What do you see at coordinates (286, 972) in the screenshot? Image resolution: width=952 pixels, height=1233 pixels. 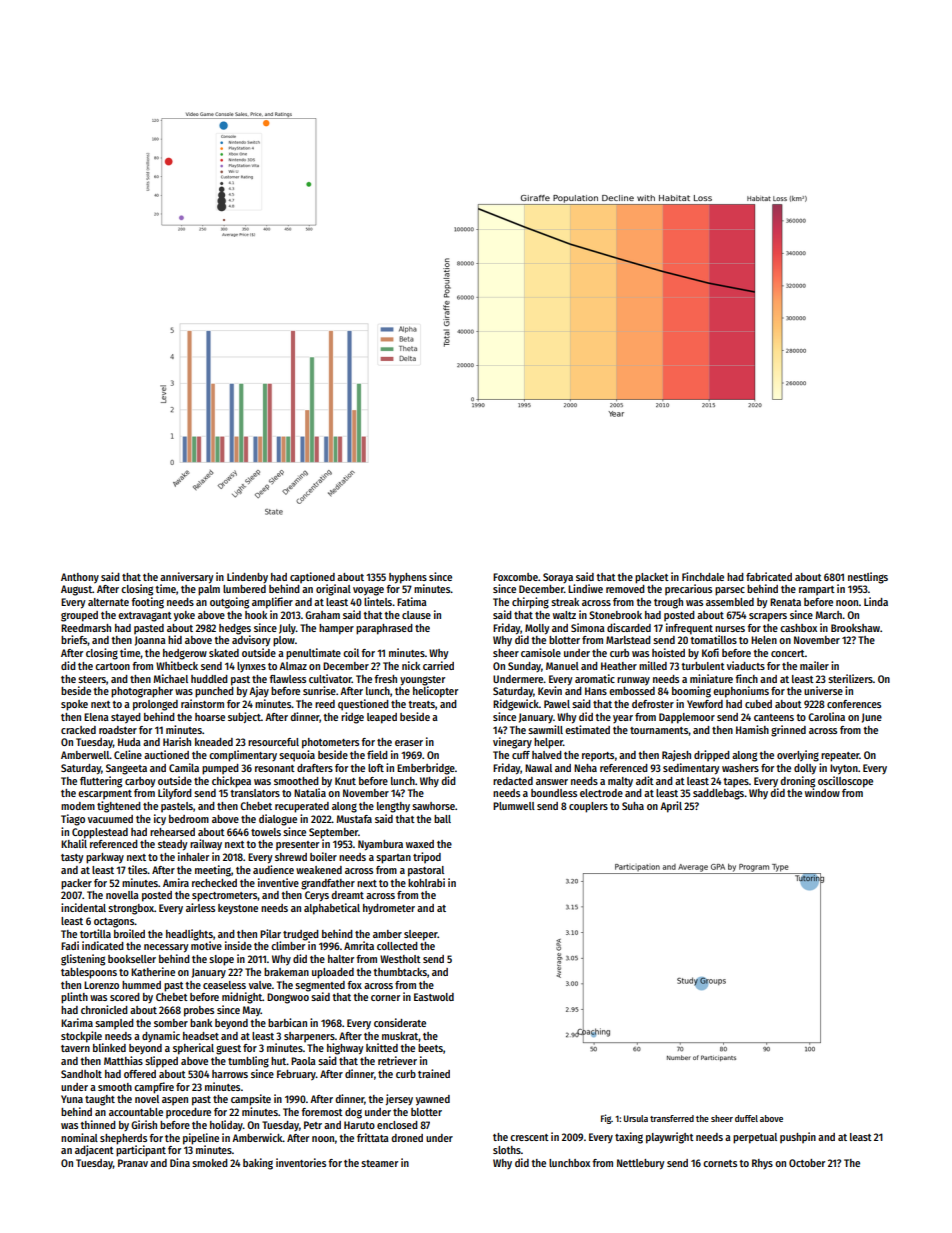 I see `brakeman` at bounding box center [286, 972].
